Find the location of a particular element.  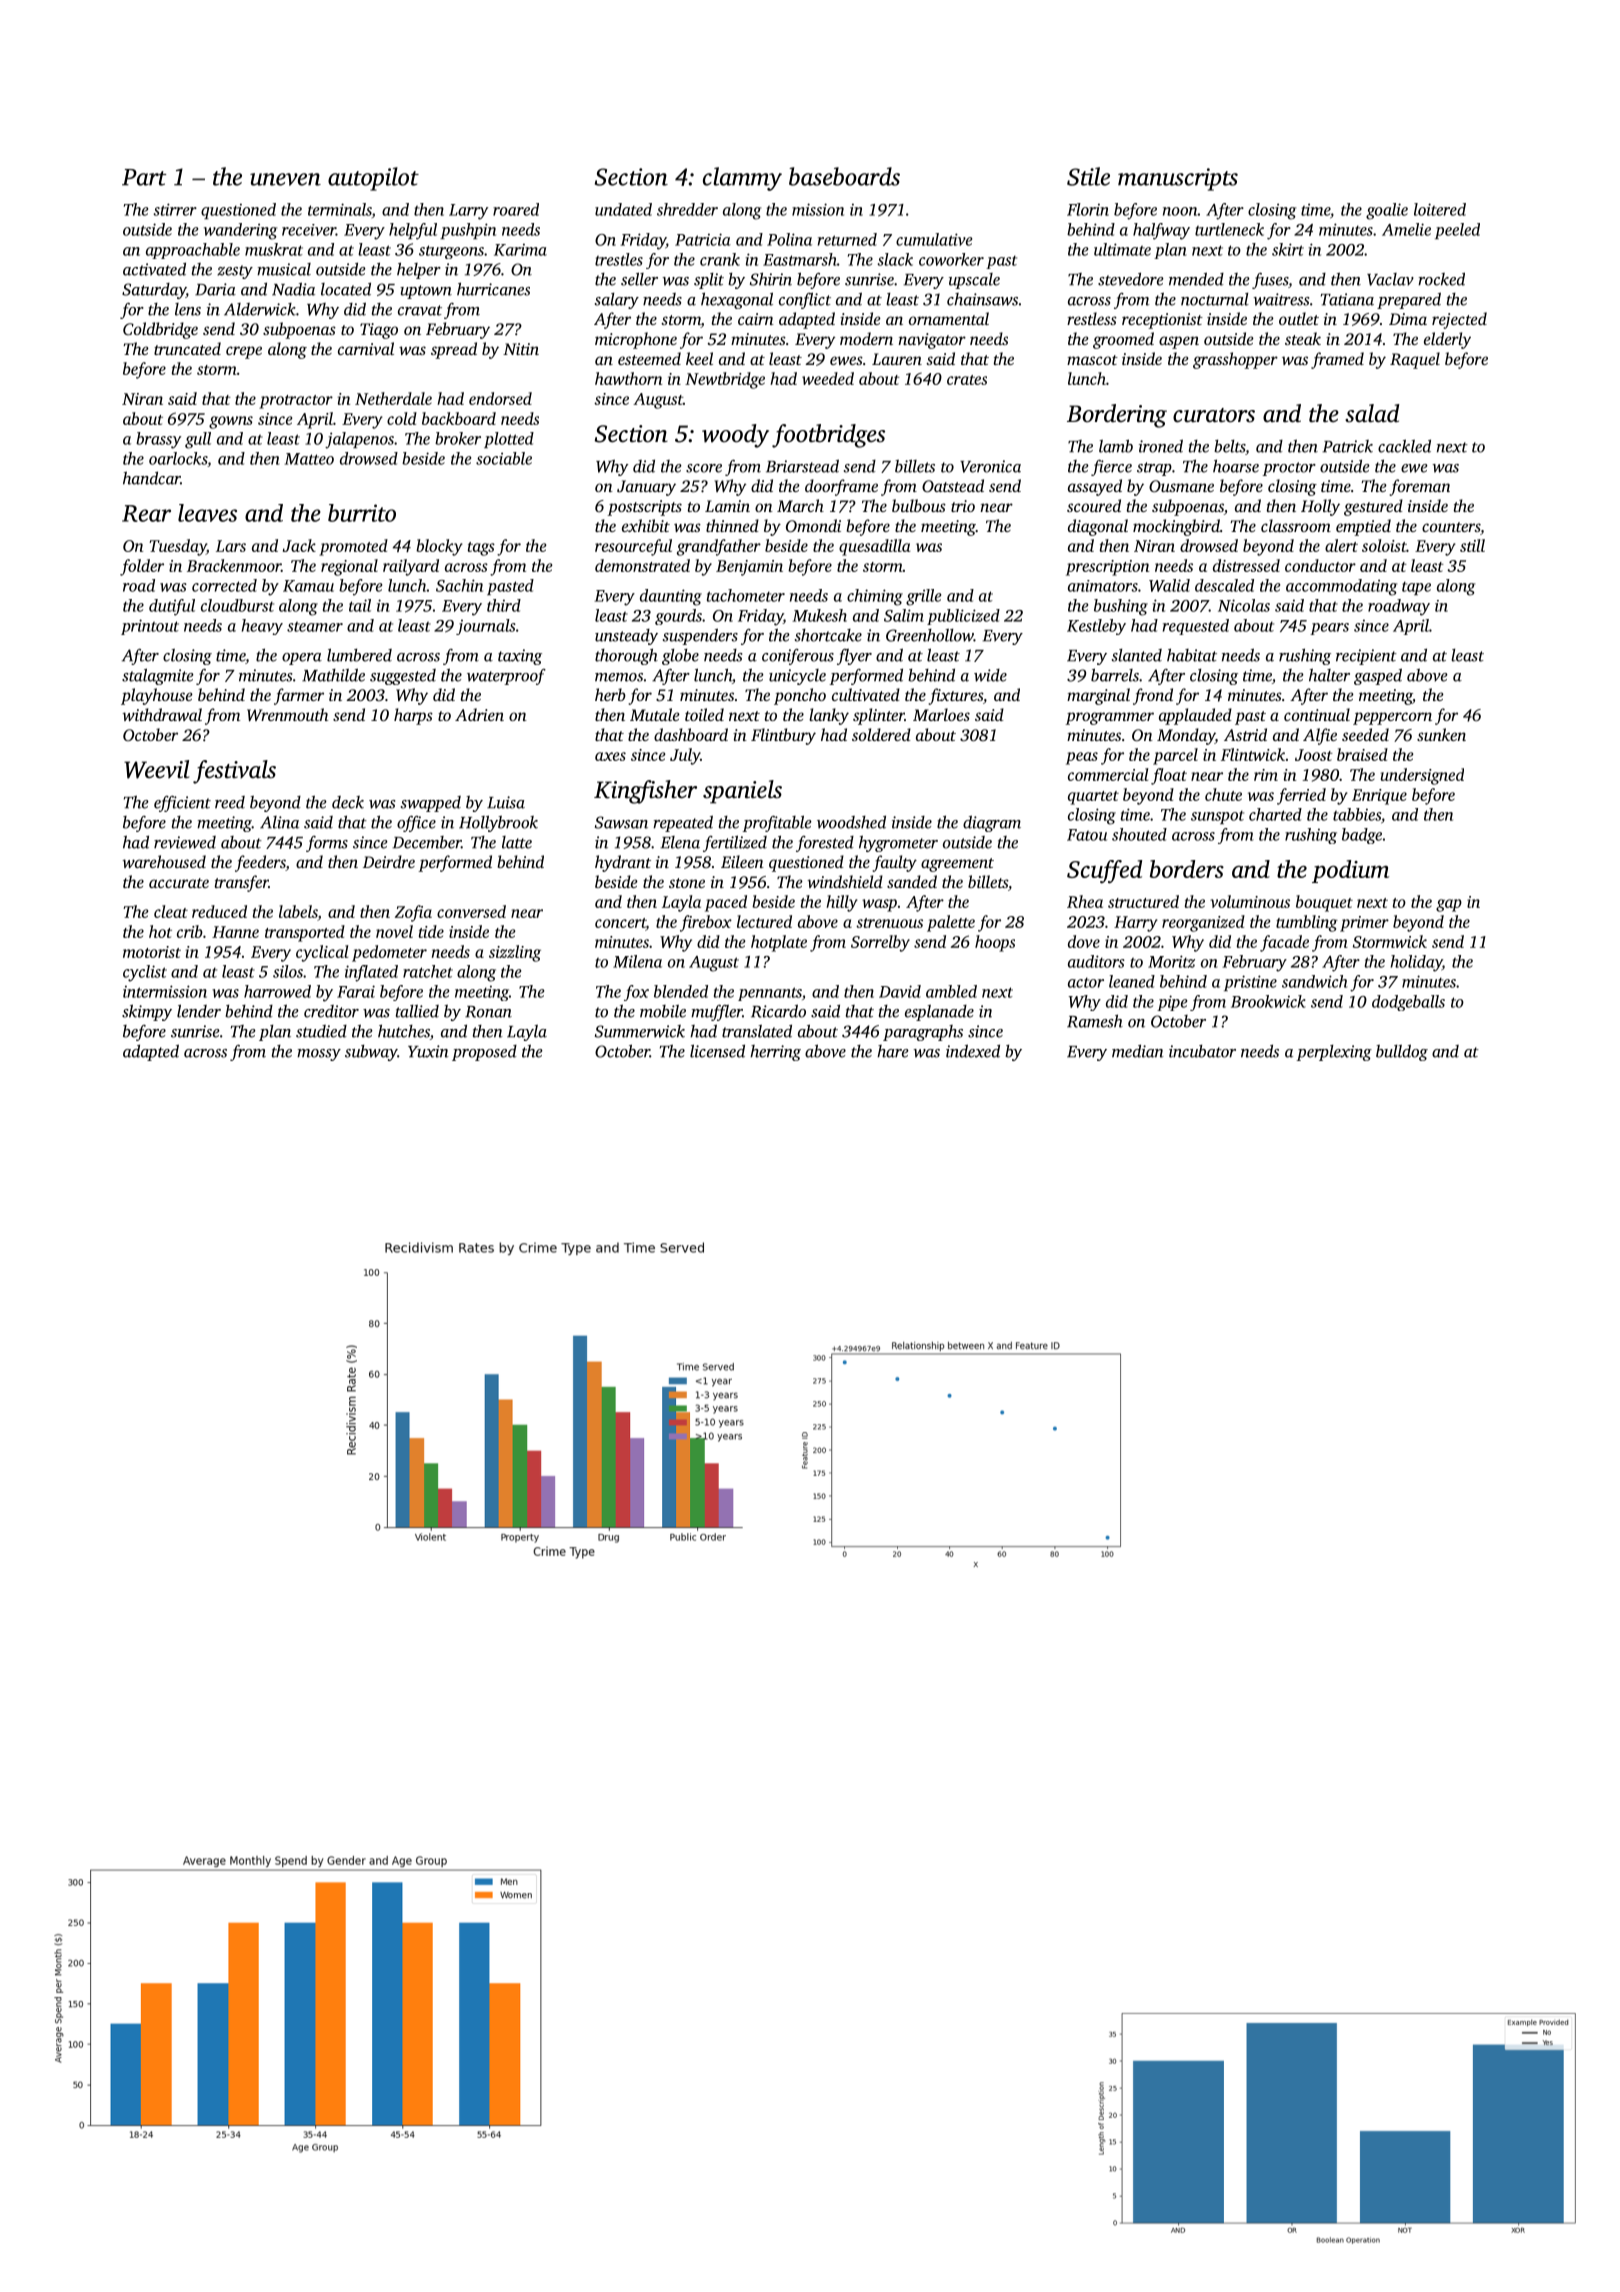

foreman is located at coordinates (1420, 487).
